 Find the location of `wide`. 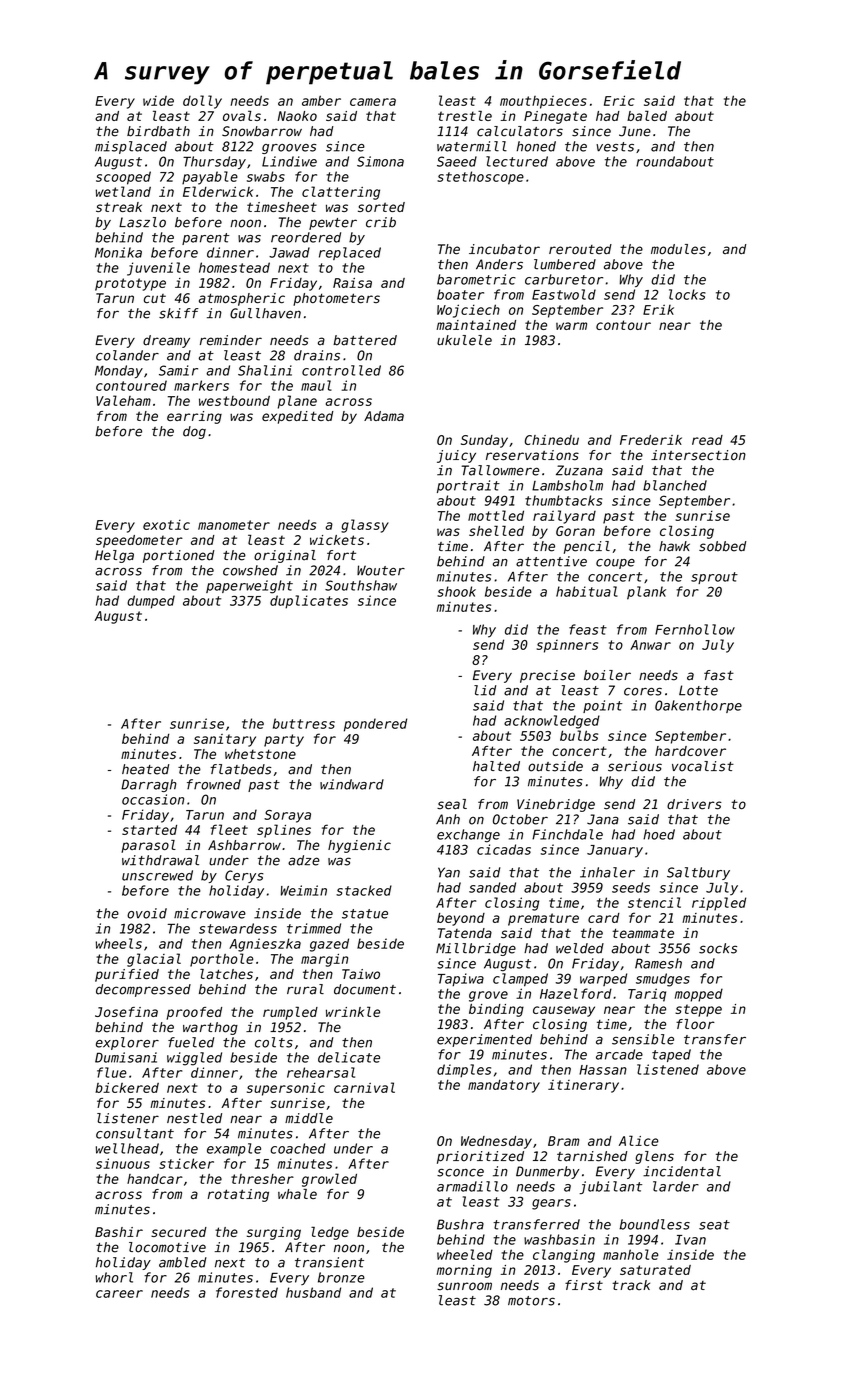

wide is located at coordinates (158, 101).
